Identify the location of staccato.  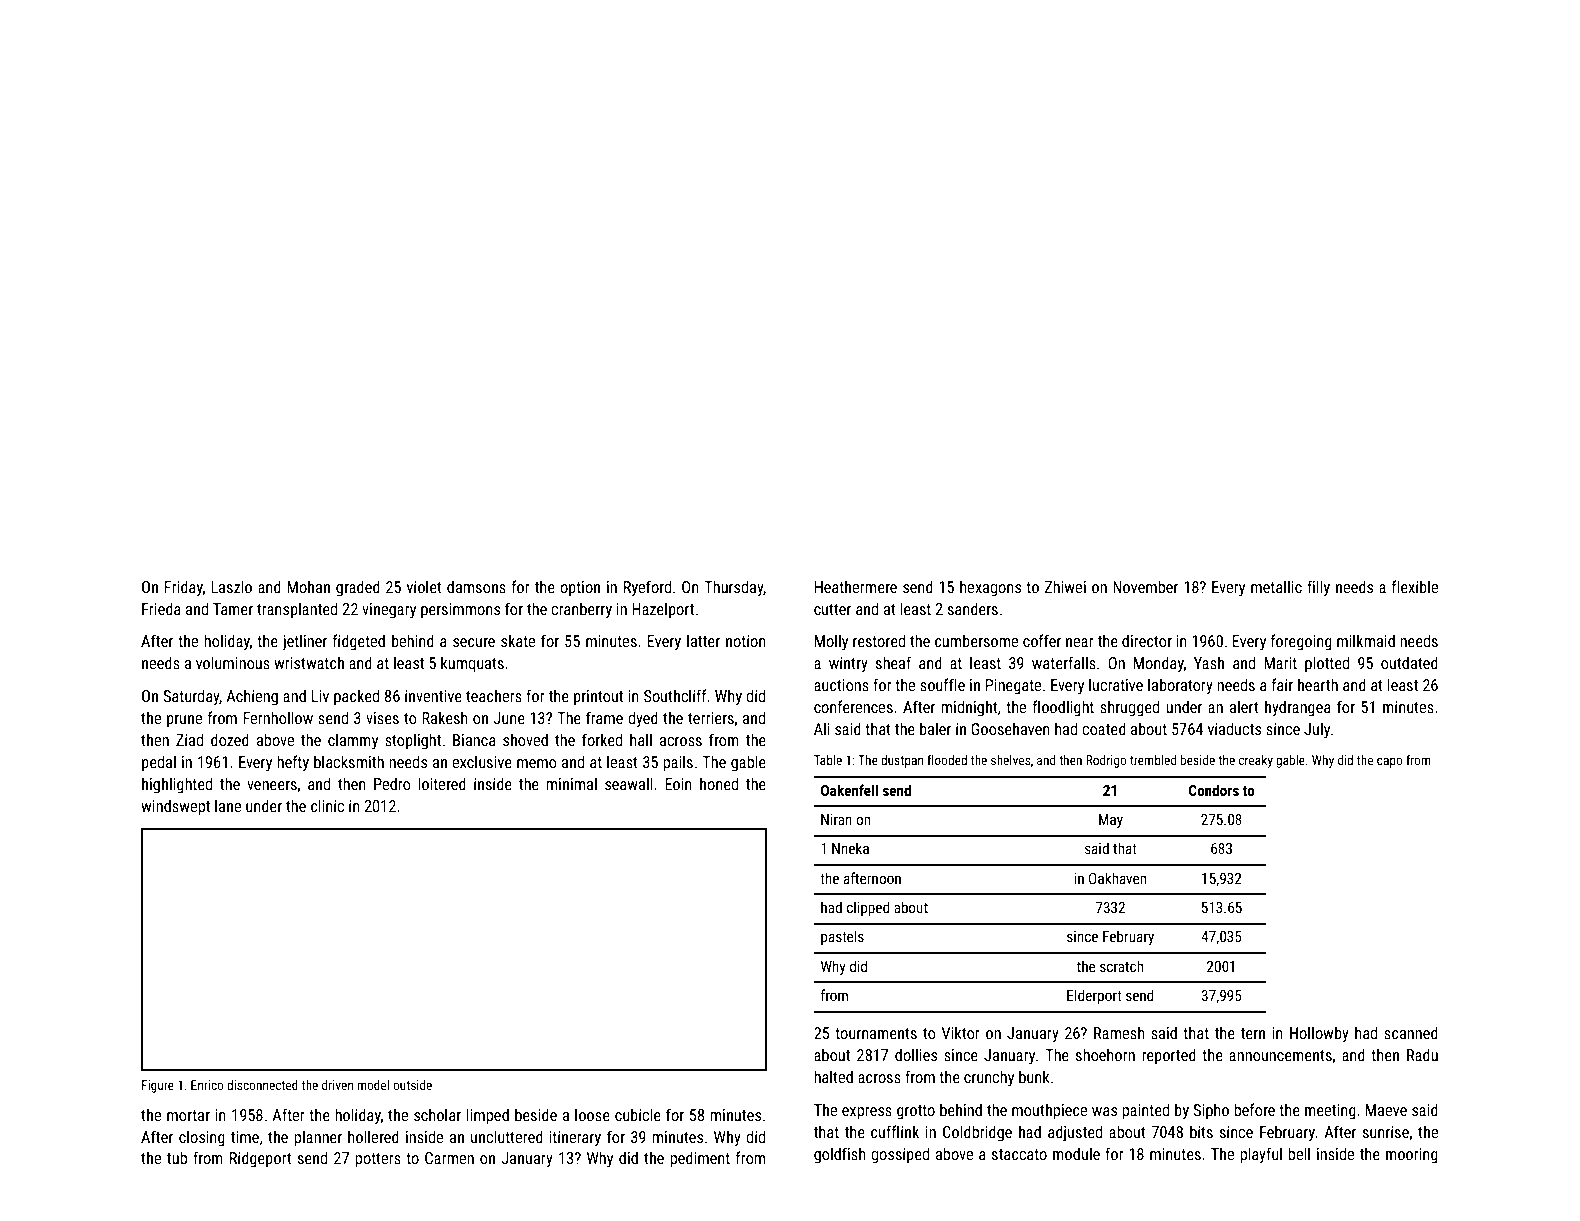
(1019, 1154).
